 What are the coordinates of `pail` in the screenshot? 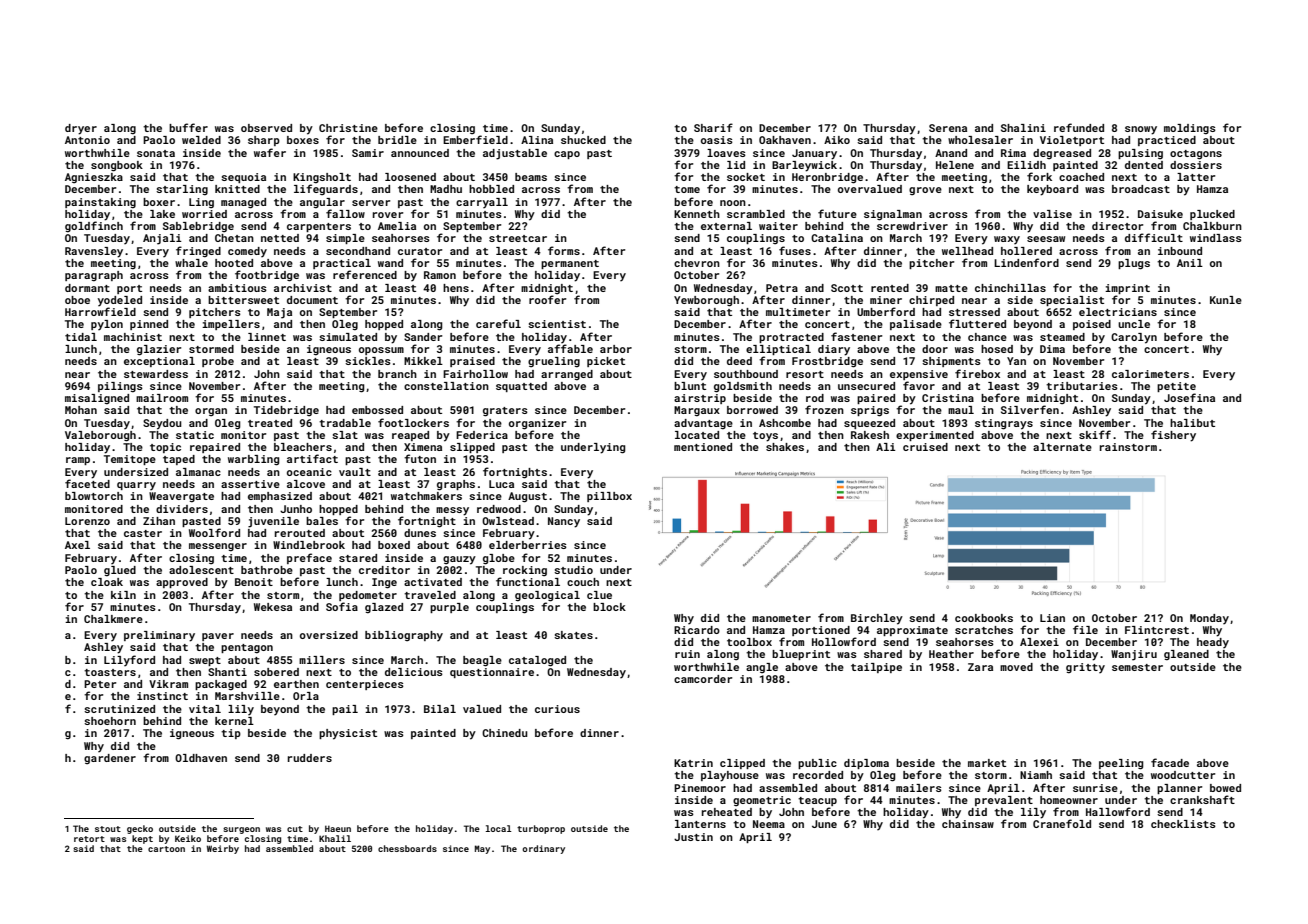 It's located at (345, 710).
